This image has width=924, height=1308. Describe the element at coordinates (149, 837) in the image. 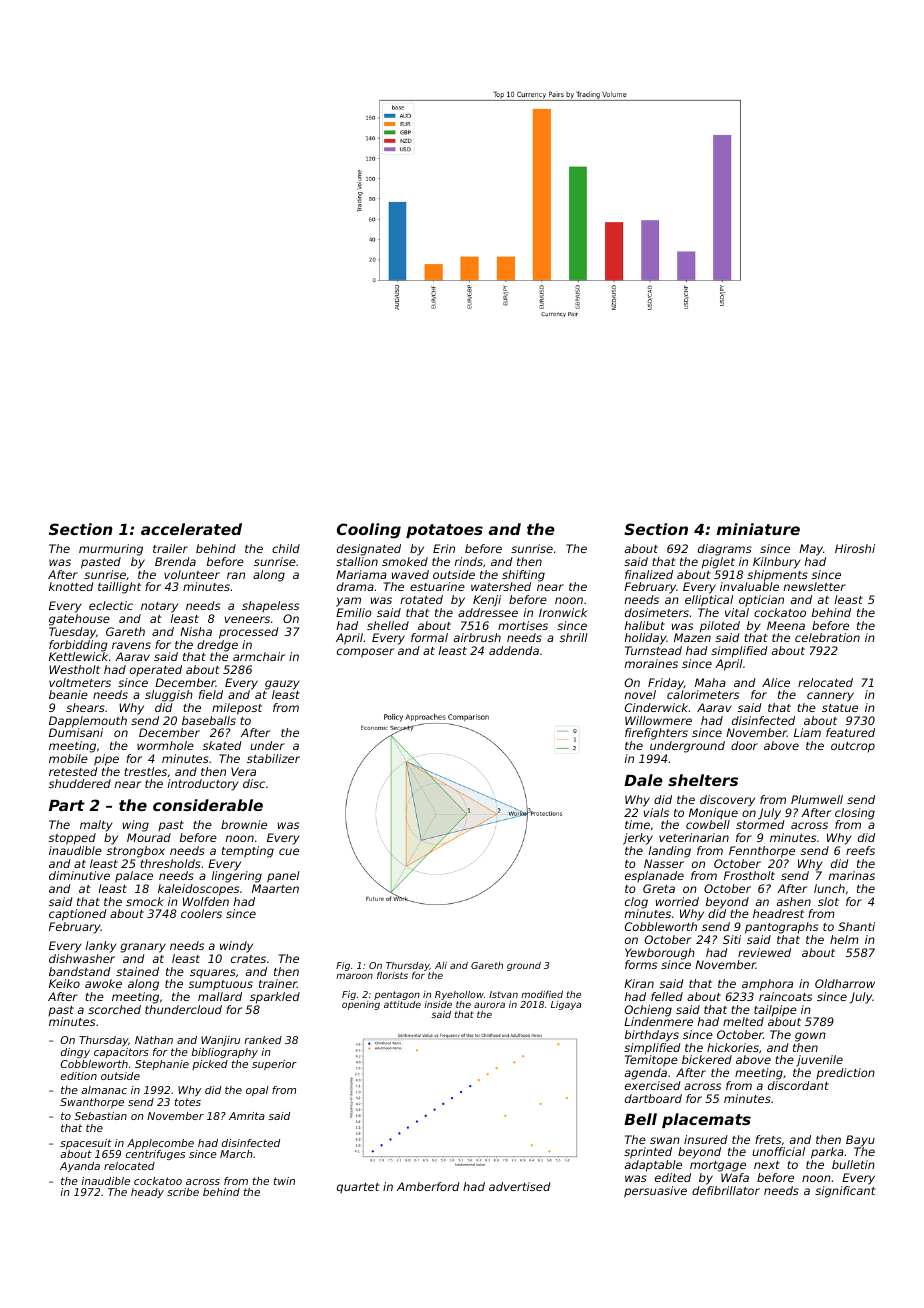

I see `Mourad` at that location.
